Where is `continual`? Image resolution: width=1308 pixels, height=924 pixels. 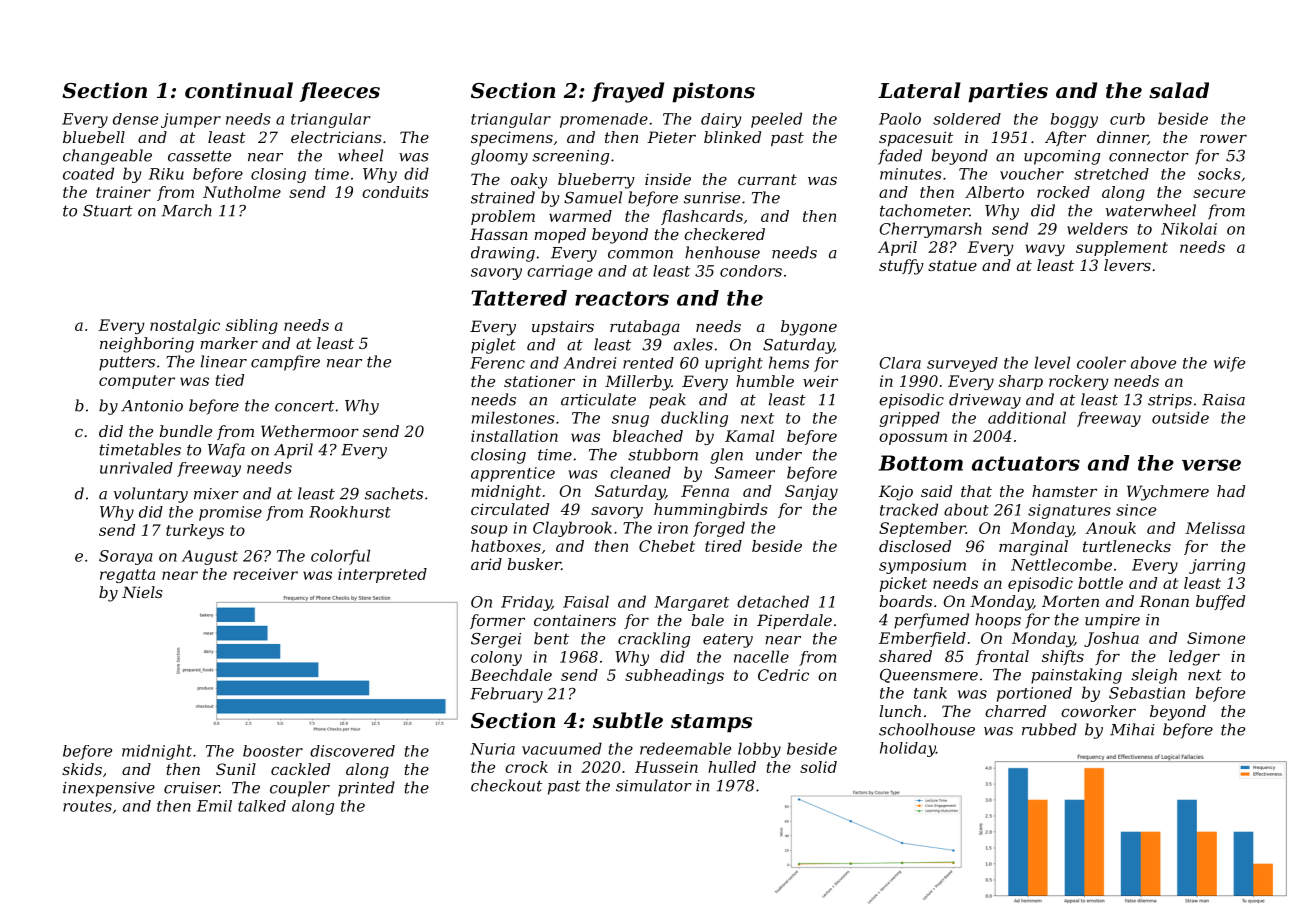
continual is located at coordinates (239, 90).
